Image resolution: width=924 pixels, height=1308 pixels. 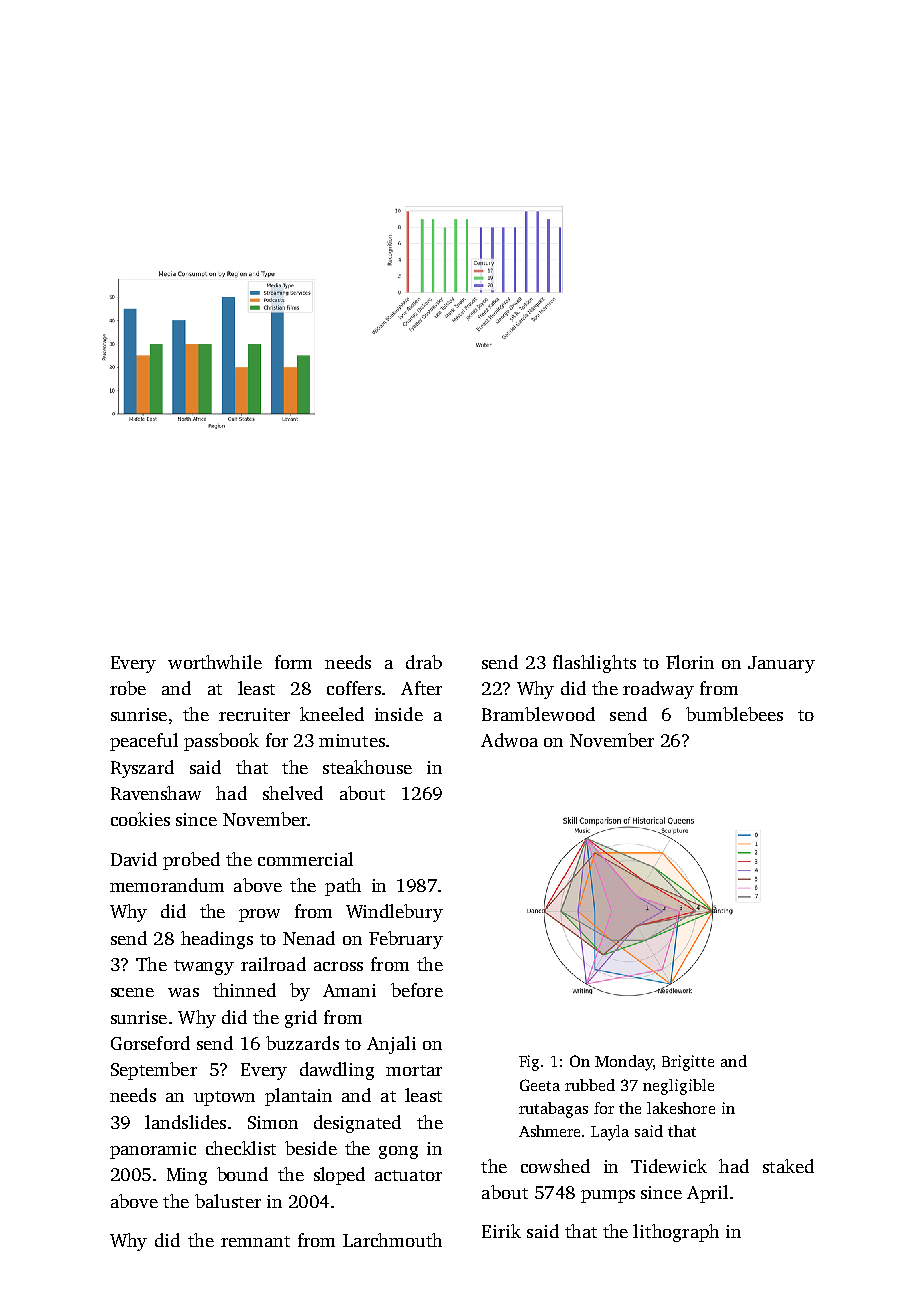 I want to click on passbook, so click(x=221, y=742).
